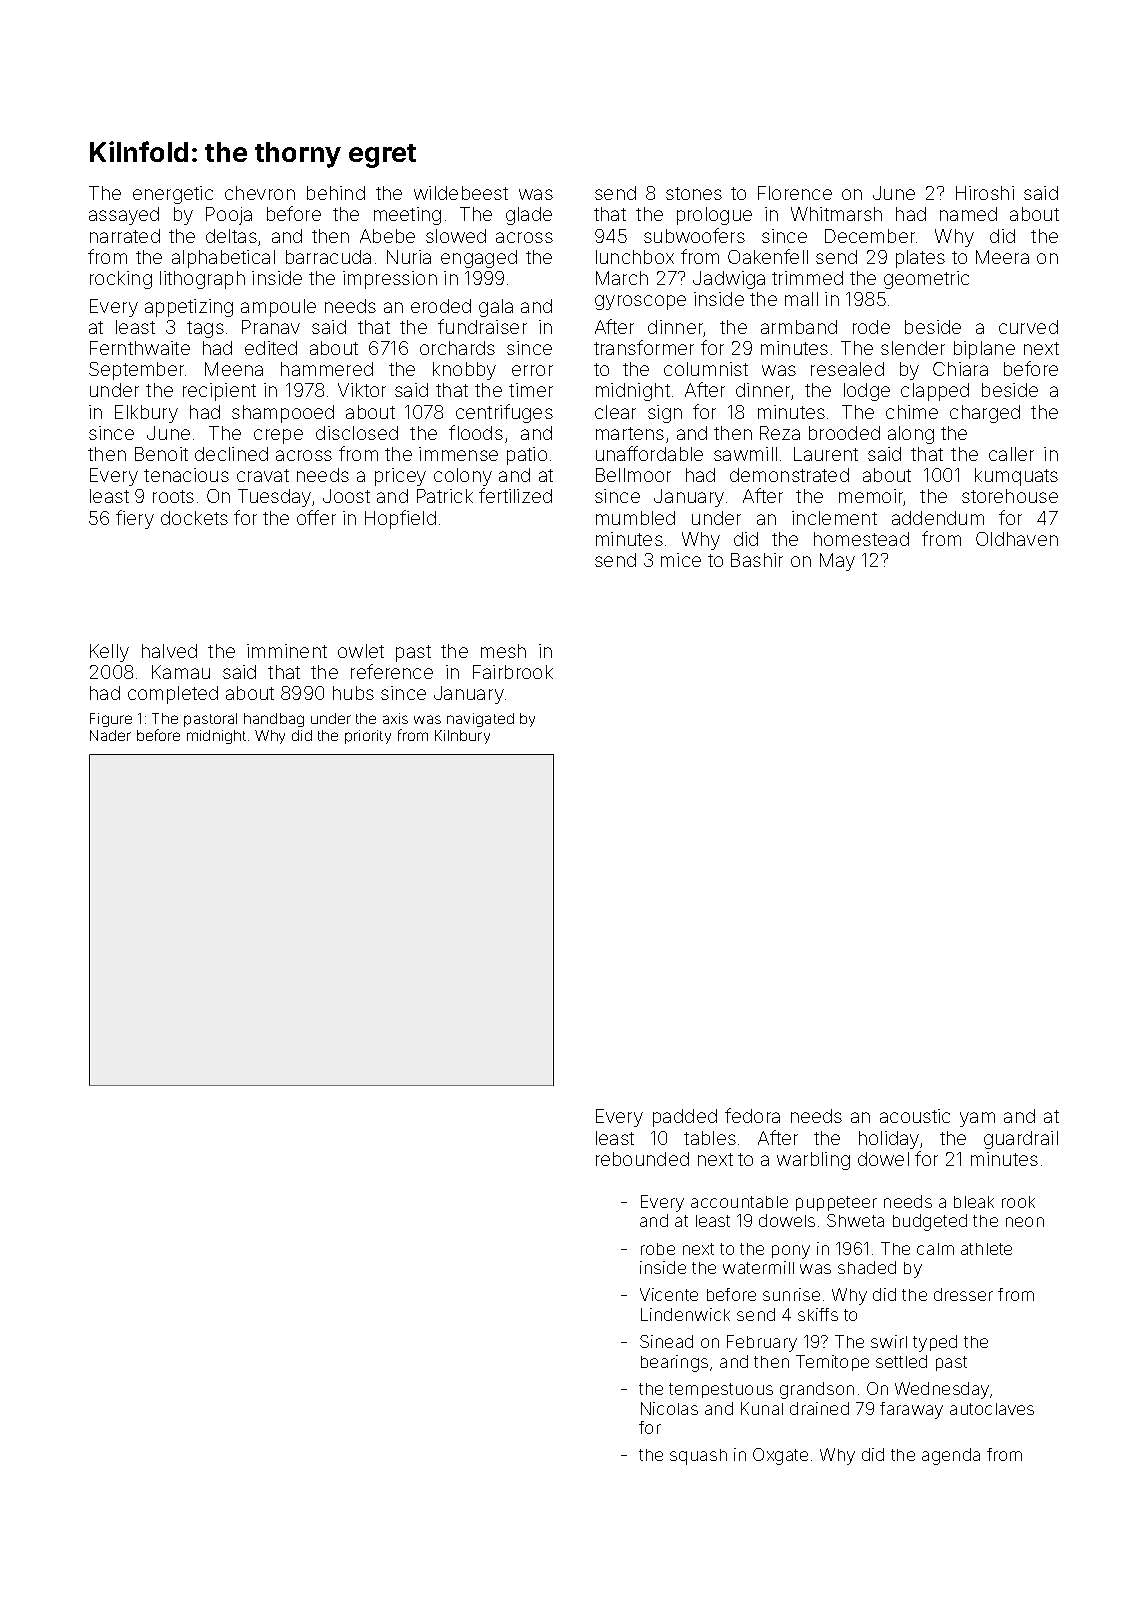  What do you see at coordinates (111, 720) in the document?
I see `Figure` at bounding box center [111, 720].
